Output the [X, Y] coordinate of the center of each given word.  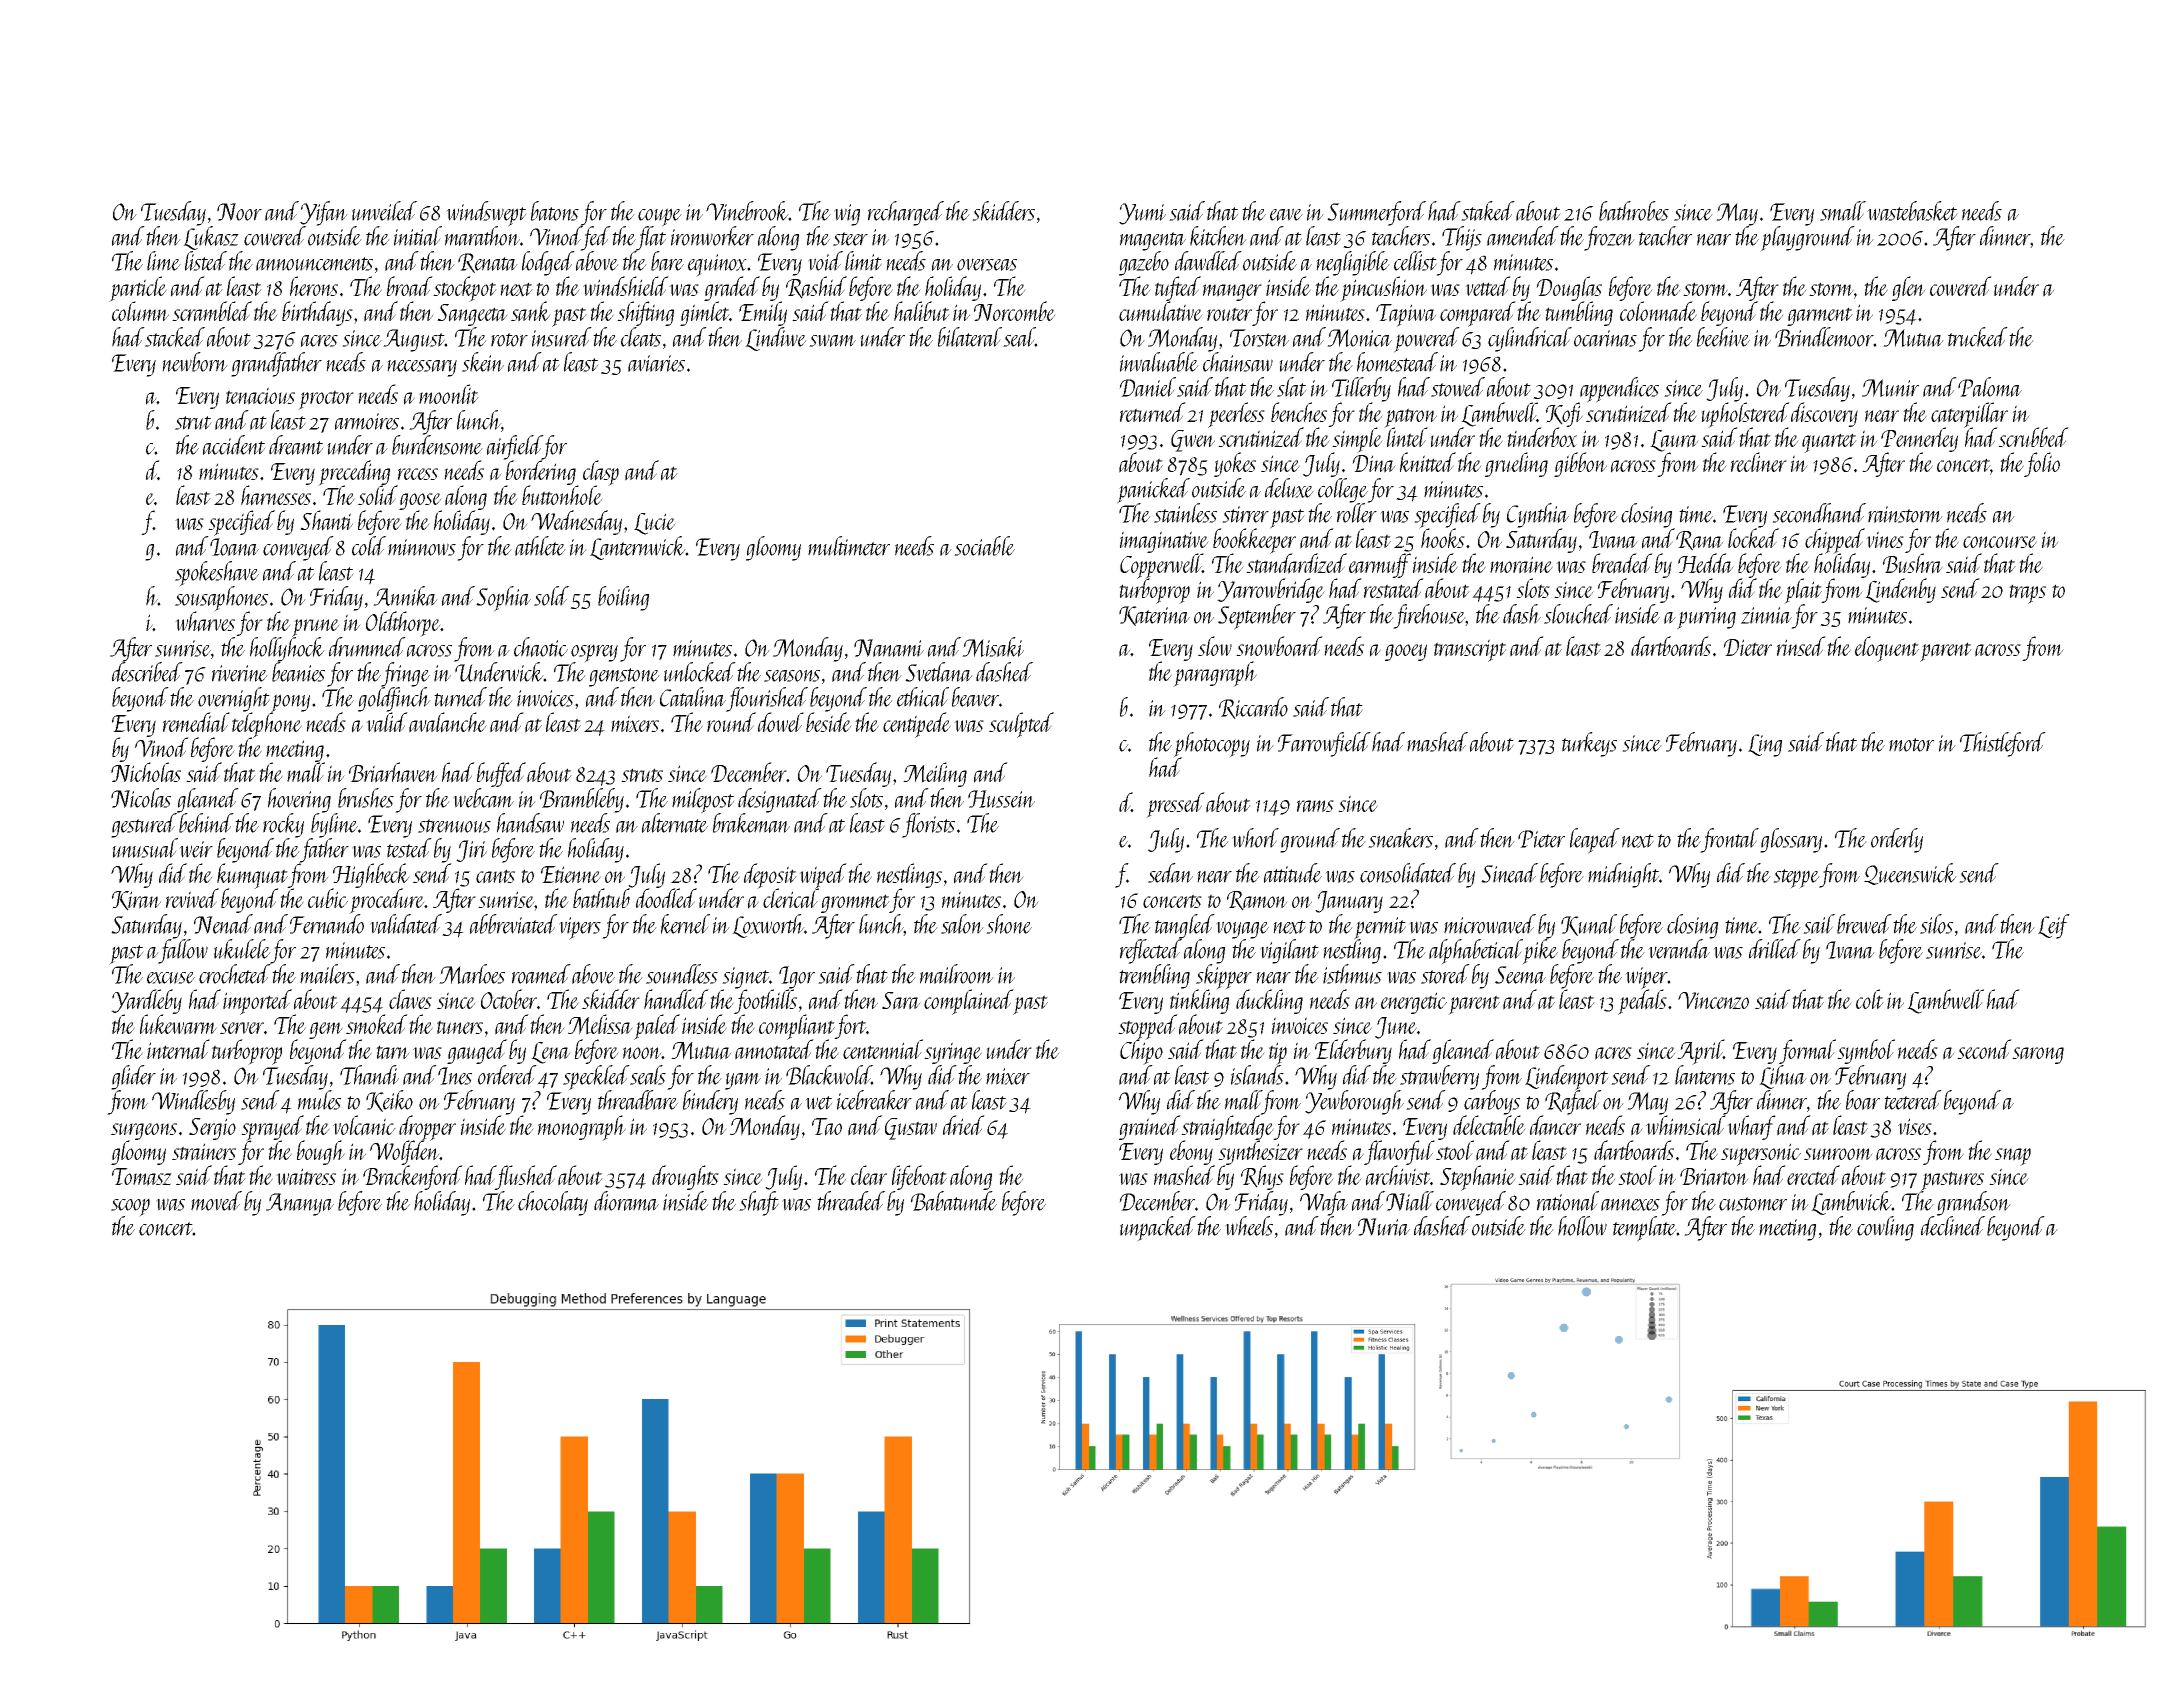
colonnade [1658, 311]
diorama [626, 1201]
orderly [1897, 840]
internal [178, 1049]
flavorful [1399, 1152]
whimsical [1686, 1125]
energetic [1414, 1003]
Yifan [324, 213]
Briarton [1714, 1177]
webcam [483, 798]
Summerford [1376, 213]
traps [2027, 594]
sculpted [1021, 725]
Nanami [889, 648]
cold [369, 546]
